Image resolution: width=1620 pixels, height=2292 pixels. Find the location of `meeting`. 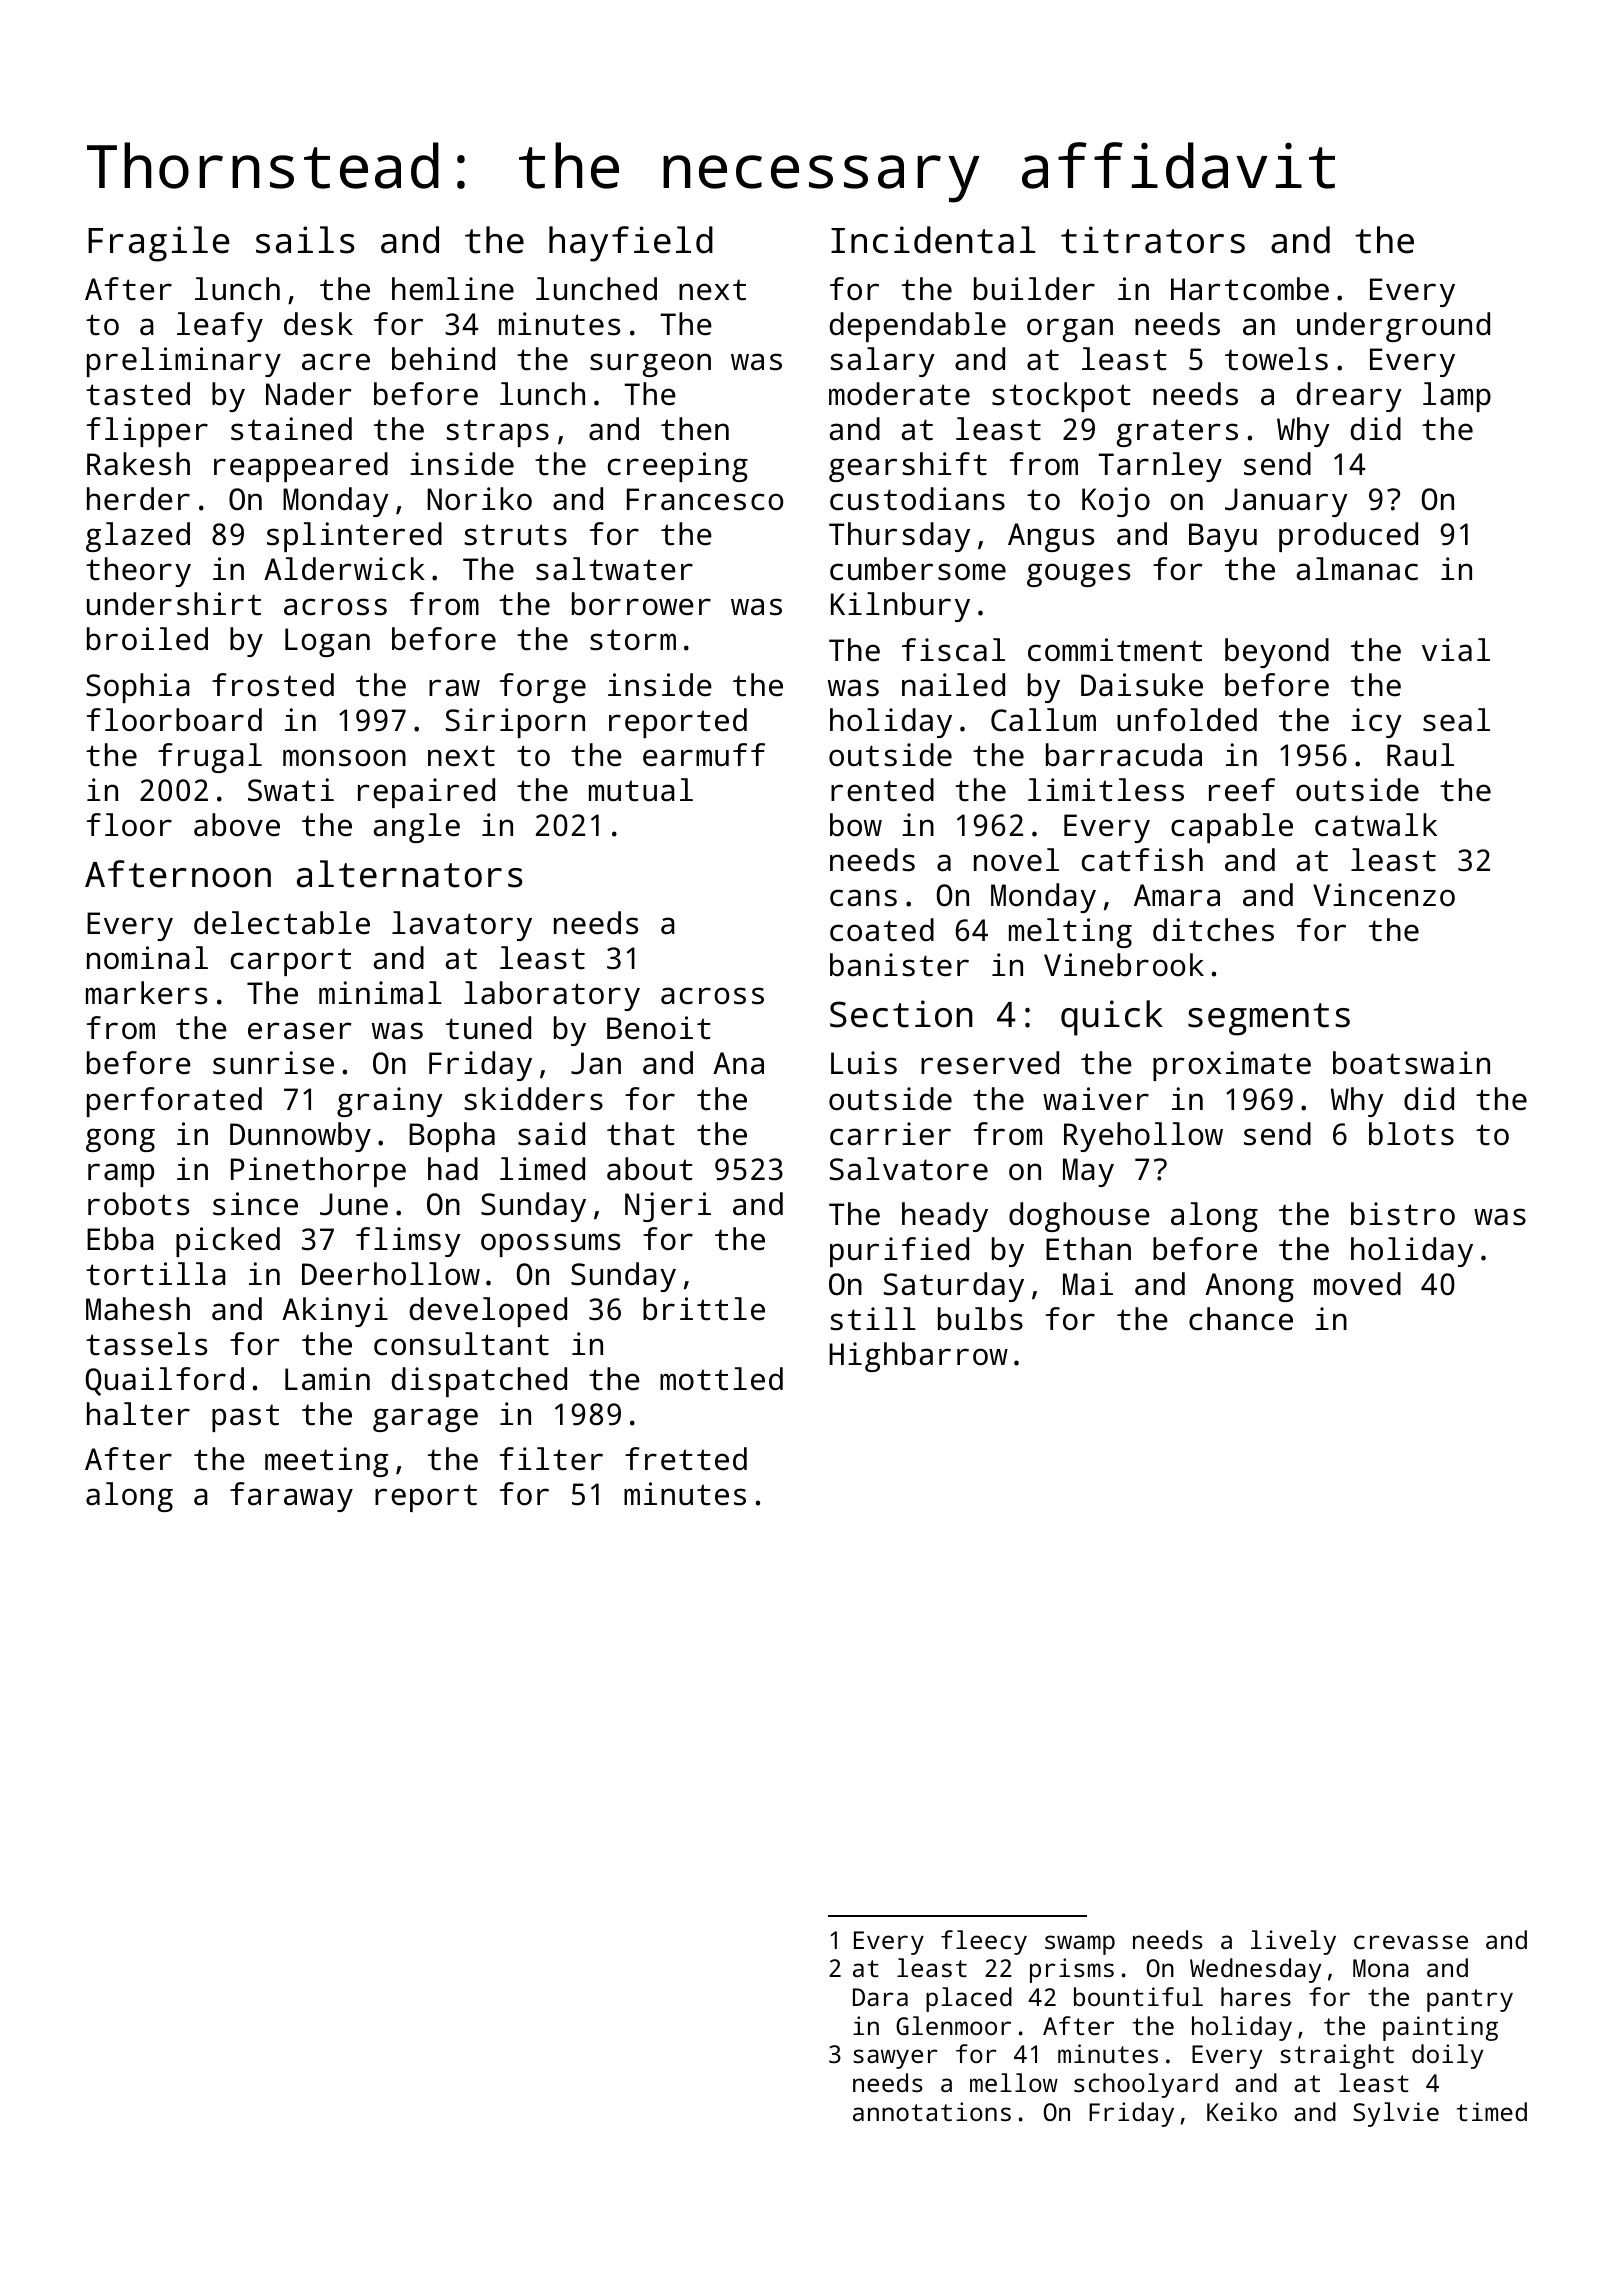

meeting is located at coordinates (326, 1462).
